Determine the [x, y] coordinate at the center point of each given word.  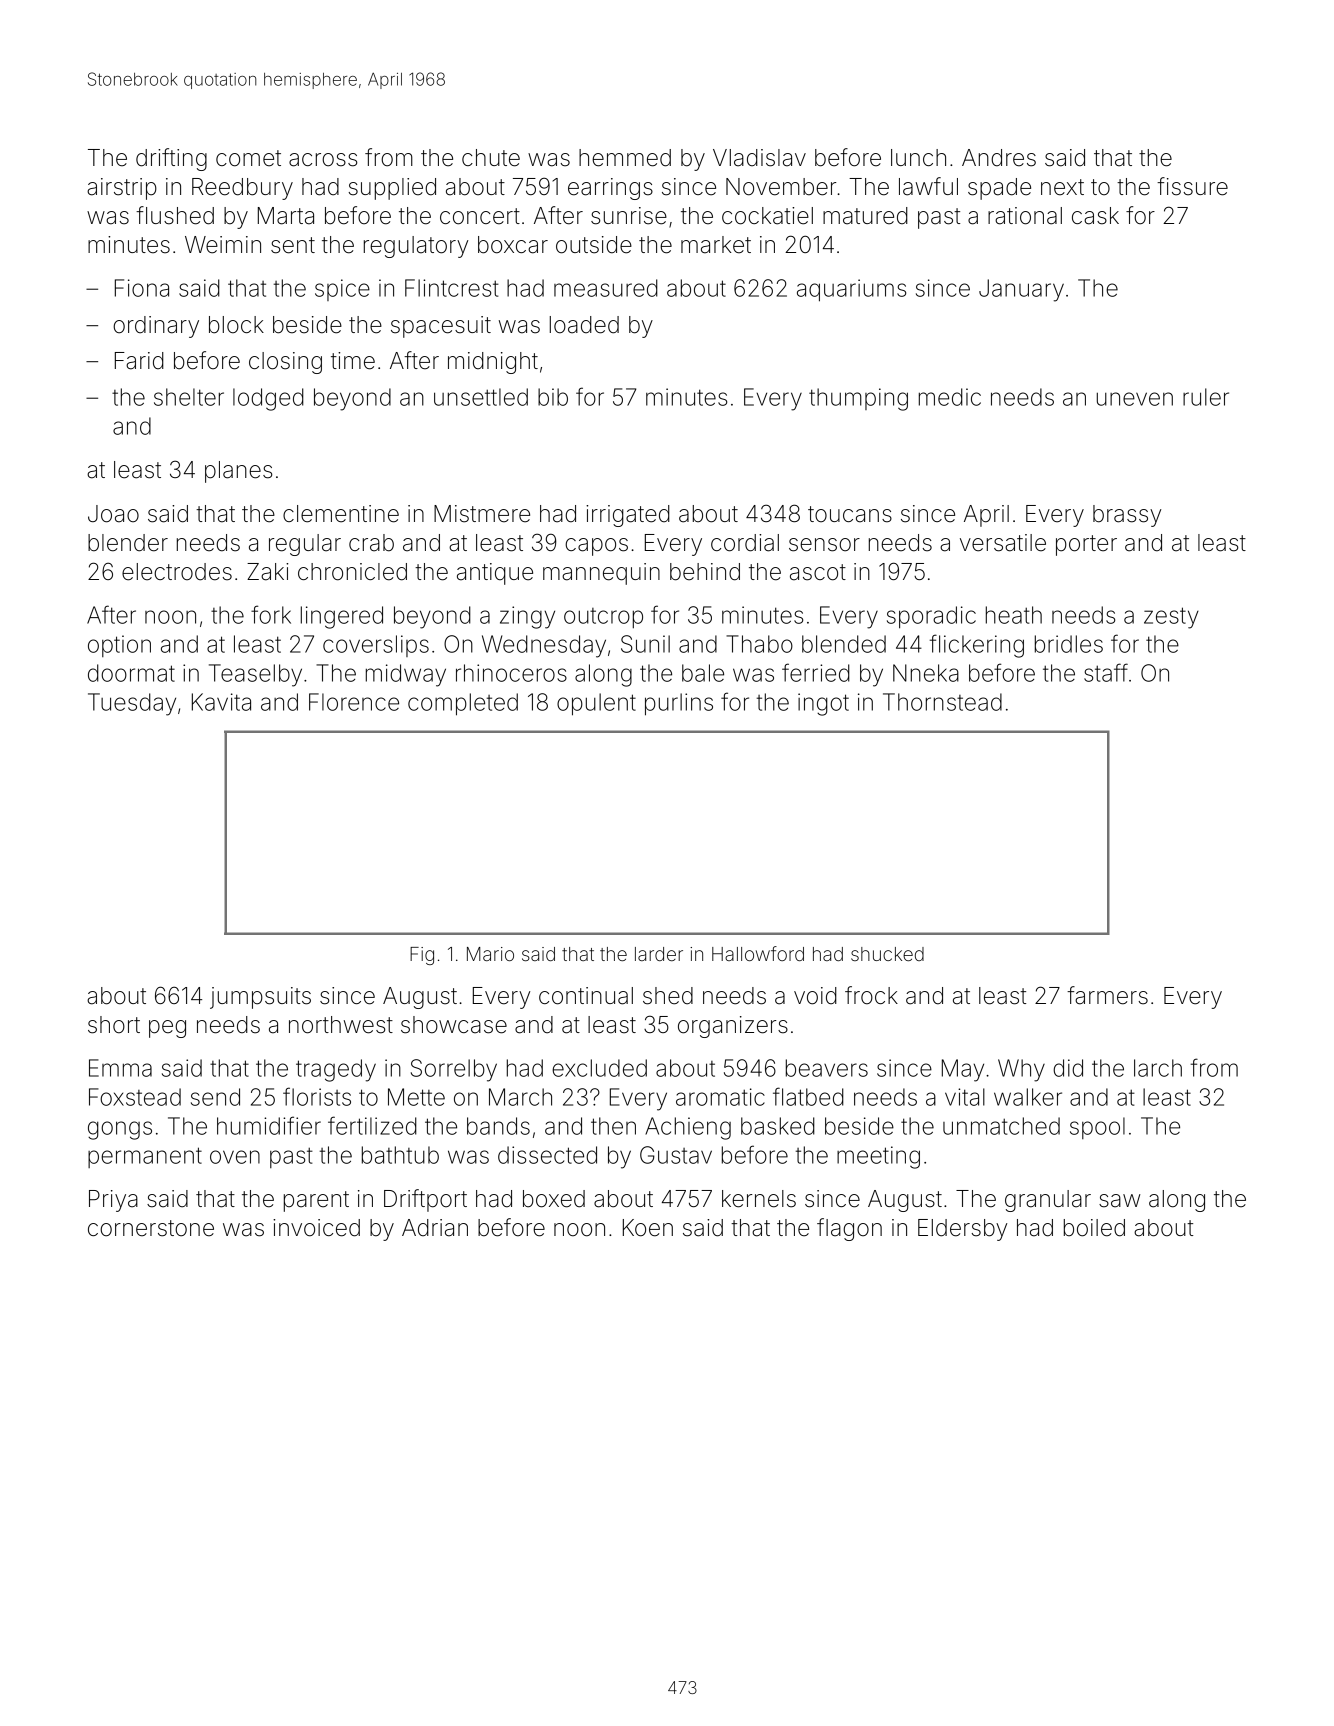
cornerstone [151, 1228]
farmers [1107, 995]
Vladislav [759, 158]
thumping [858, 399]
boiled [1094, 1228]
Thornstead [942, 702]
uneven [1135, 399]
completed [463, 704]
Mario [490, 954]
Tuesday [132, 704]
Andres [999, 158]
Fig [422, 956]
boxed [554, 1199]
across [323, 160]
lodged [268, 399]
